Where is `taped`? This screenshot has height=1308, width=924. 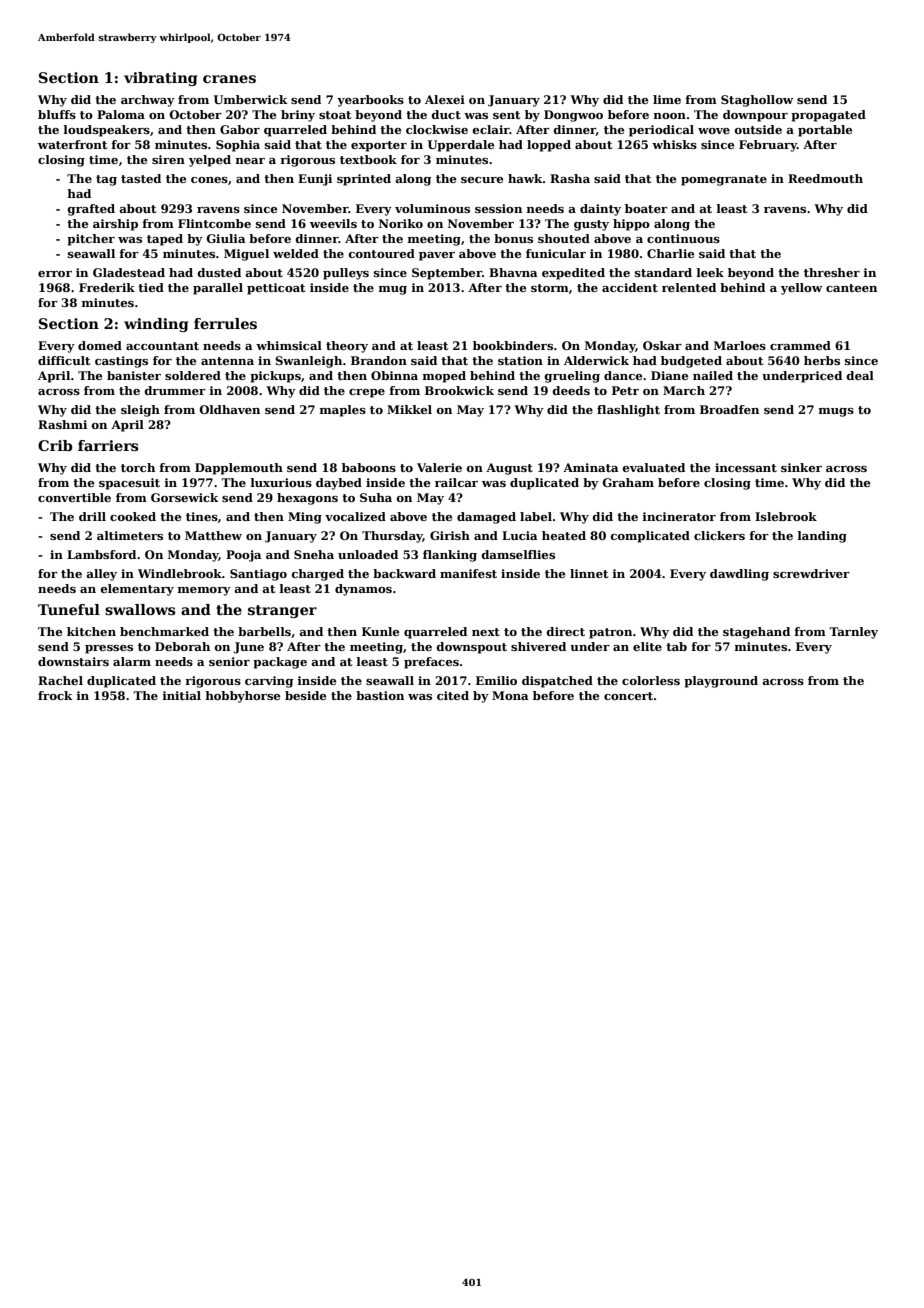 taped is located at coordinates (165, 240).
